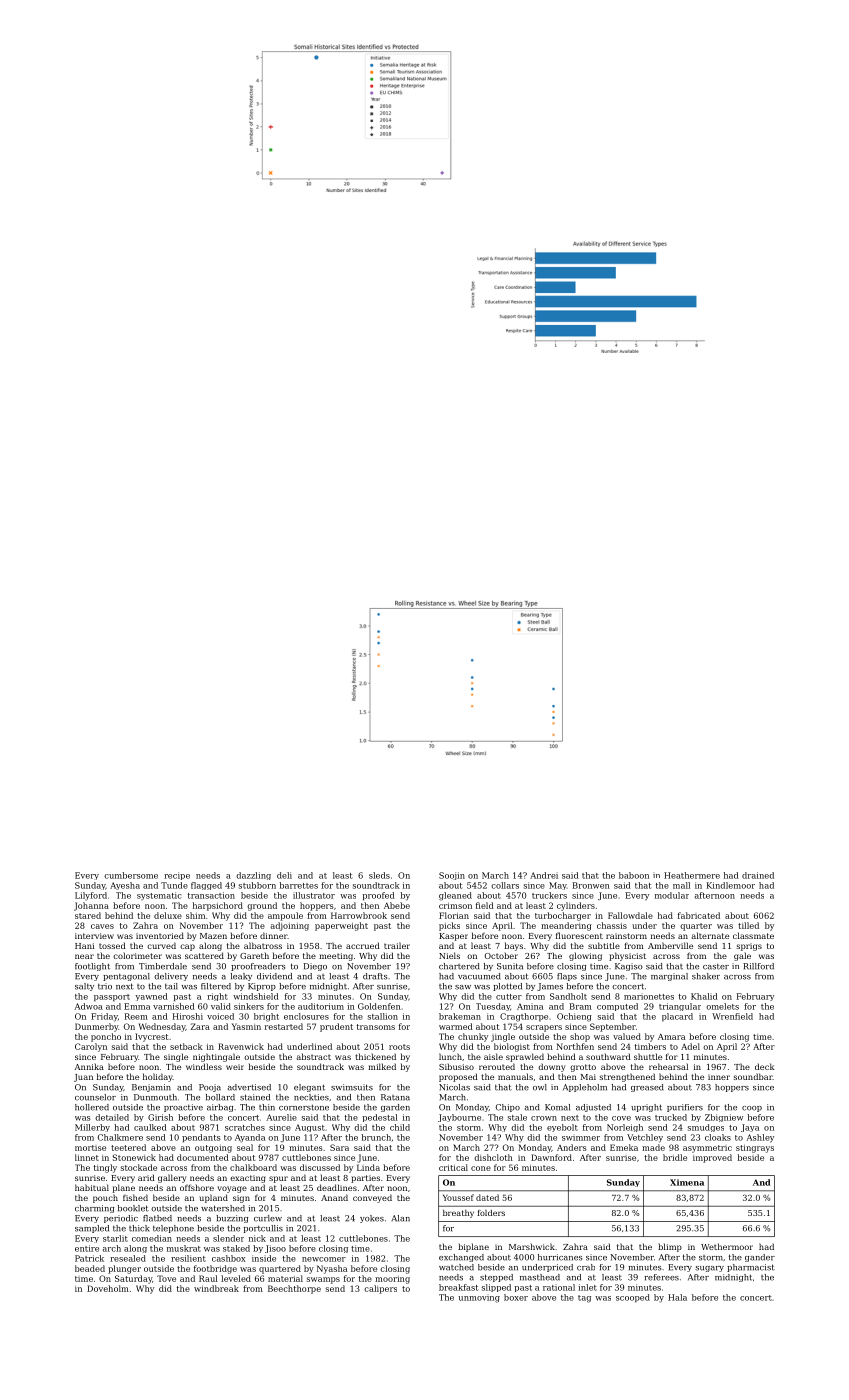  I want to click on weir, so click(235, 1067).
